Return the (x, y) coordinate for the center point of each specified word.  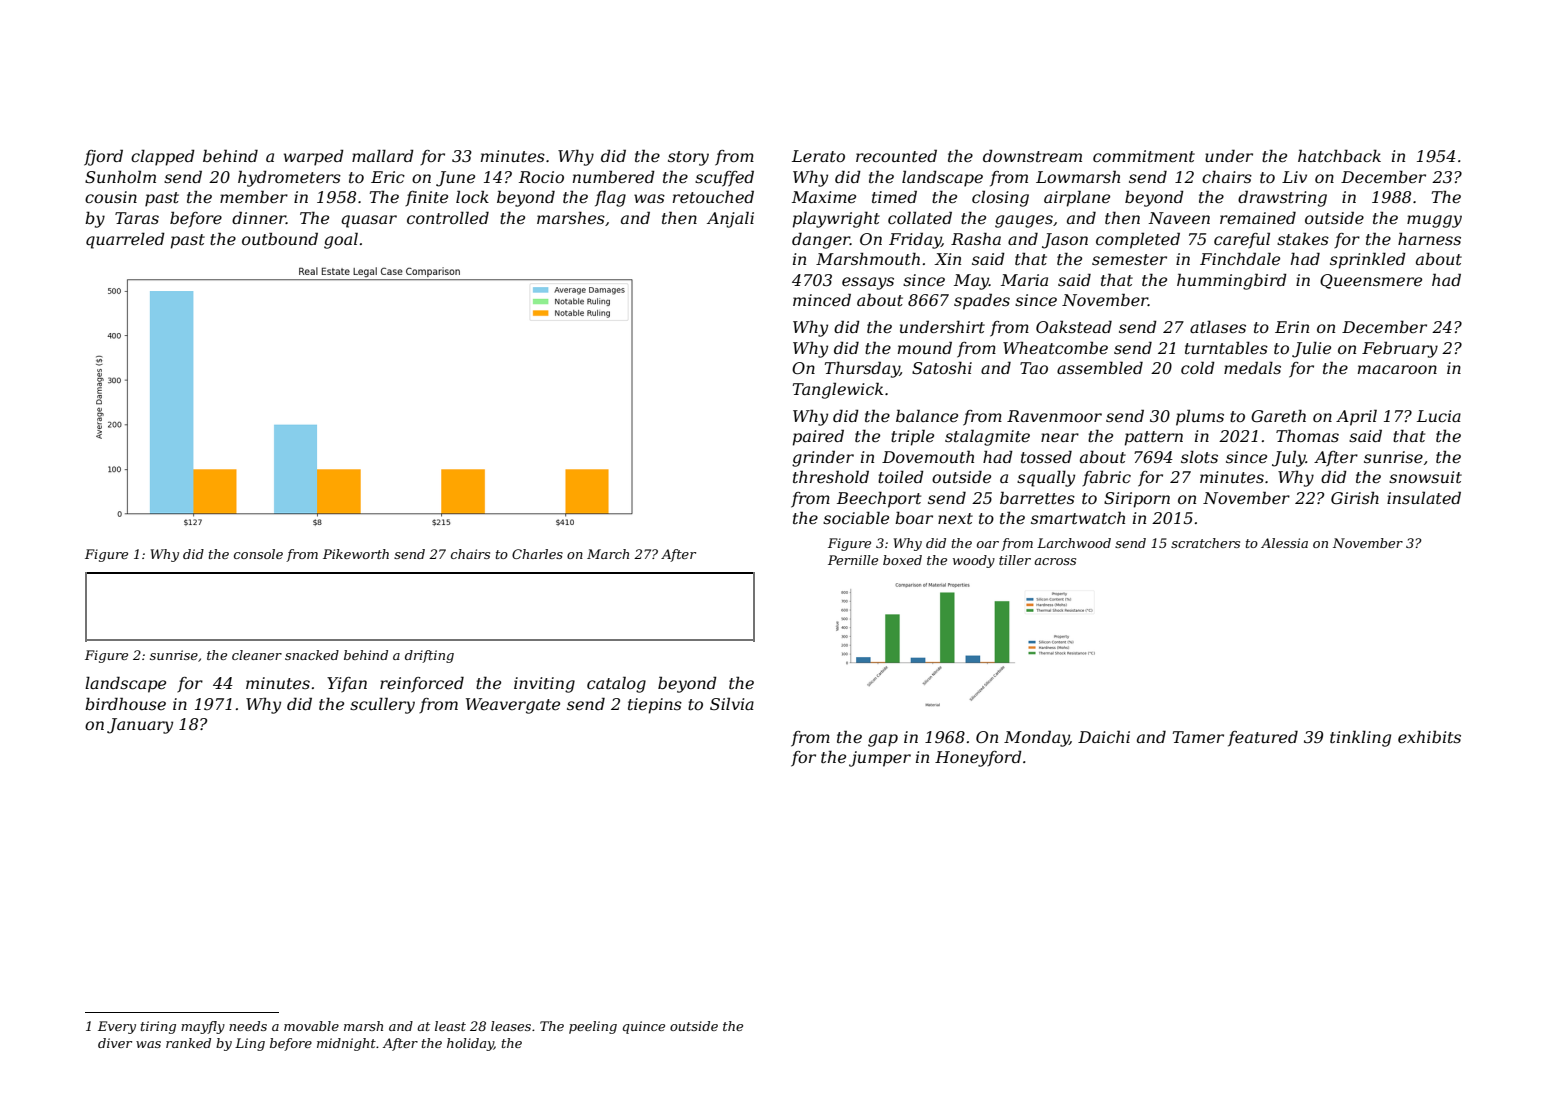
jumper (880, 759)
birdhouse (125, 703)
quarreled (125, 241)
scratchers (1205, 543)
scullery (382, 705)
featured (1263, 739)
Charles (537, 554)
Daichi (1104, 736)
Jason (1065, 241)
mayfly (203, 1027)
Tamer (1198, 737)
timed (894, 196)
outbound (280, 238)
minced (822, 299)
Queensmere (1371, 281)
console (258, 554)
